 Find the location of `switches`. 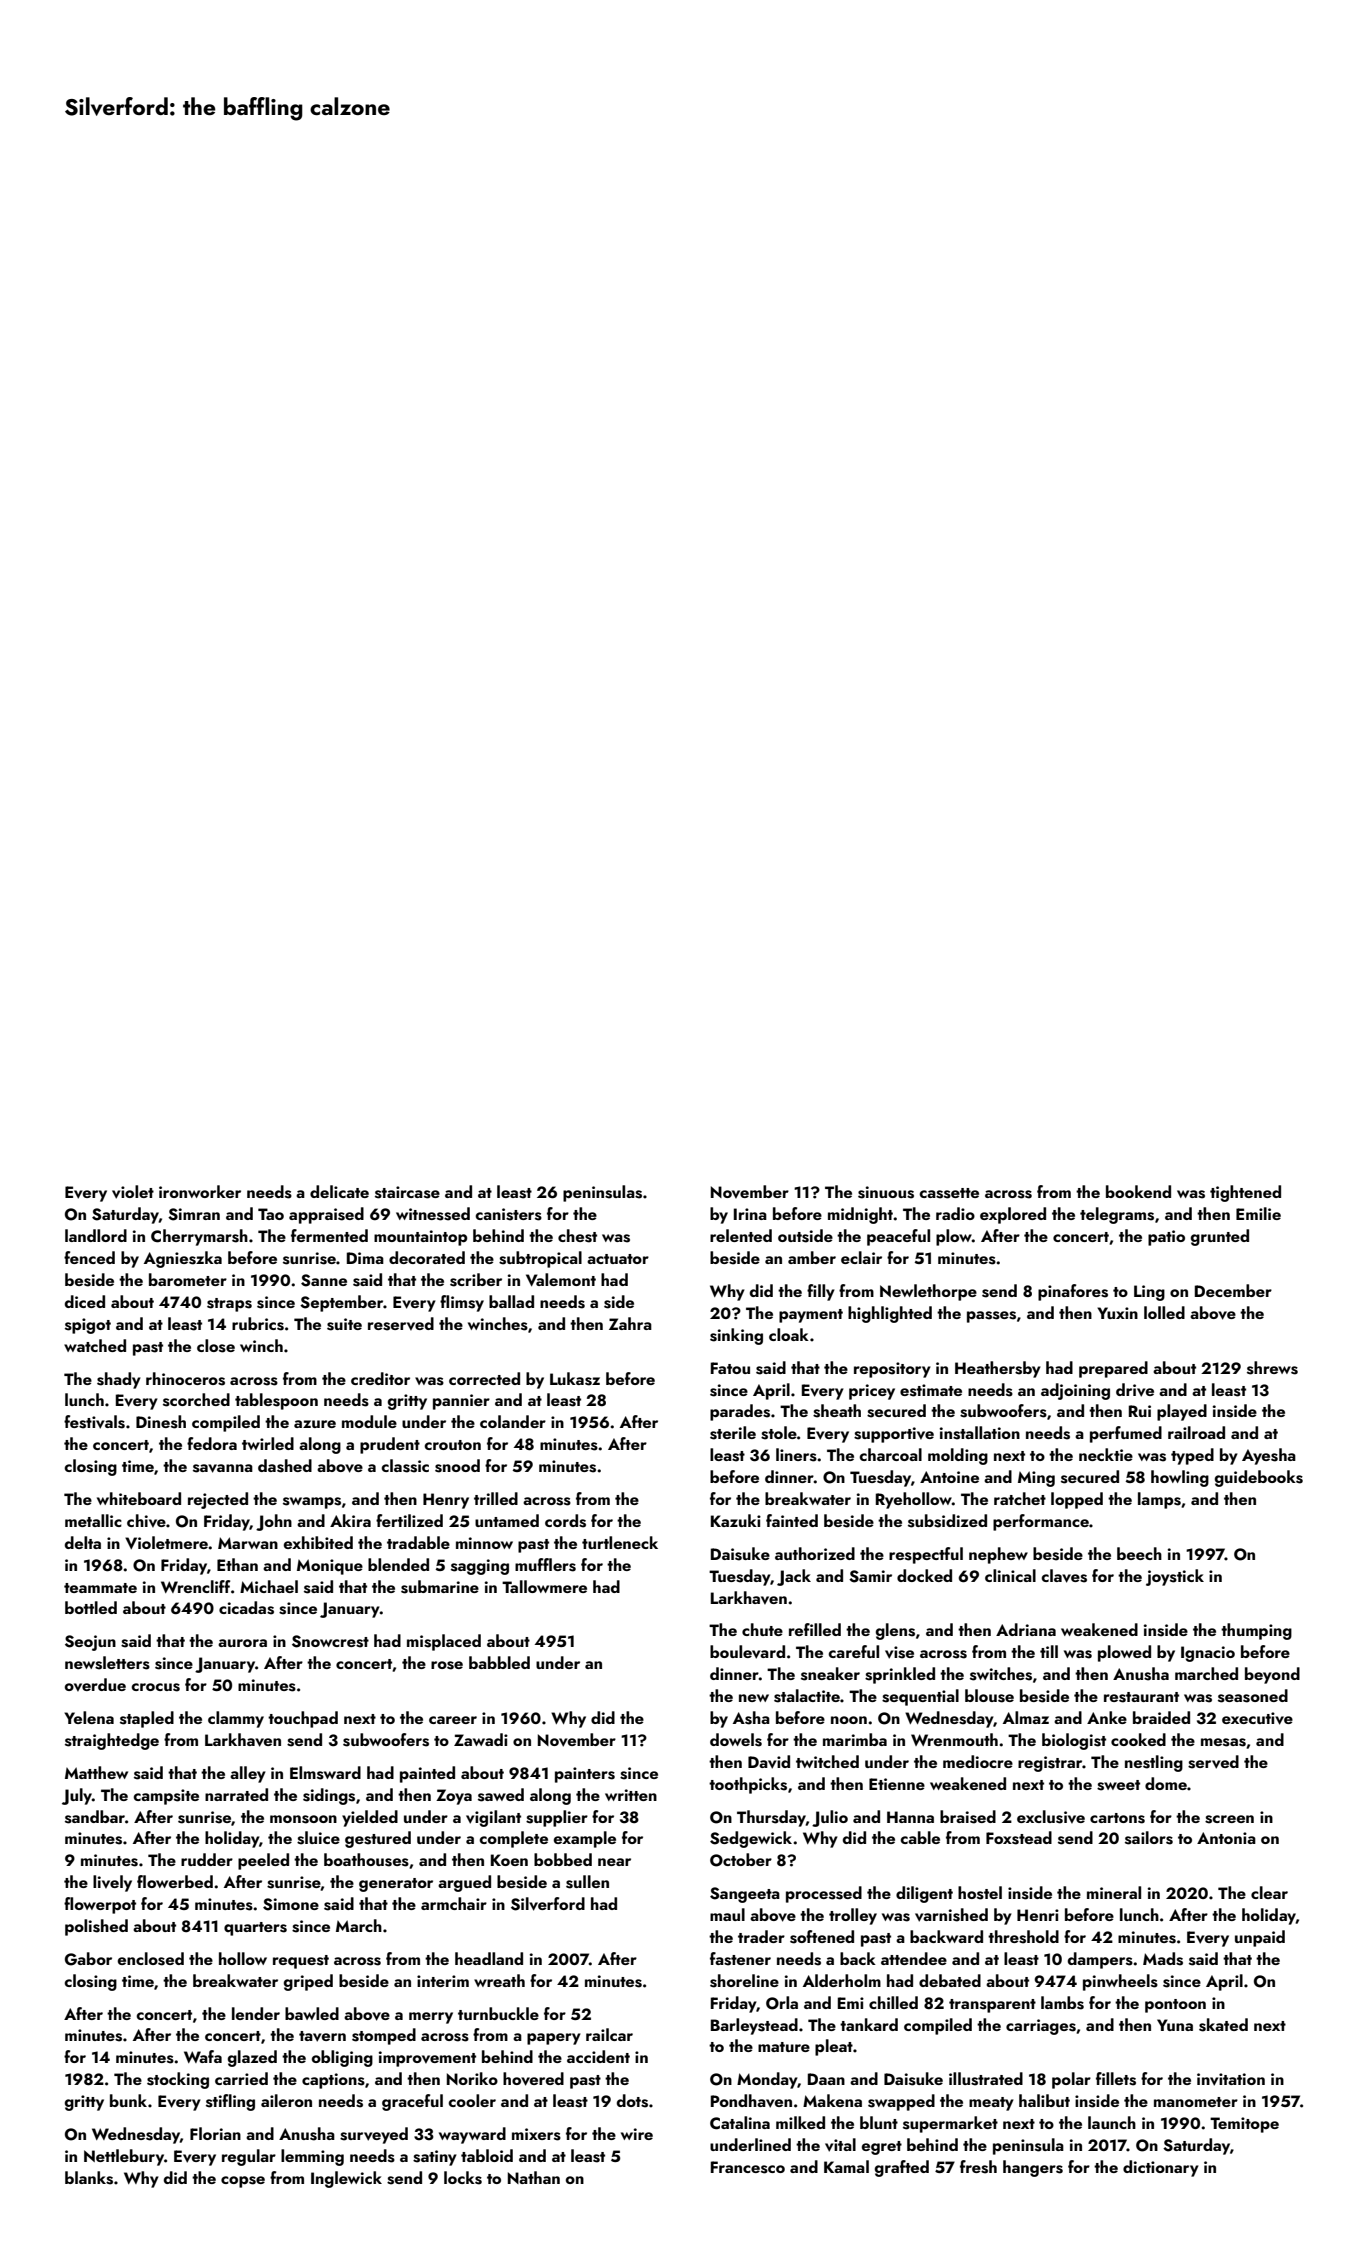

switches is located at coordinates (1001, 1674).
